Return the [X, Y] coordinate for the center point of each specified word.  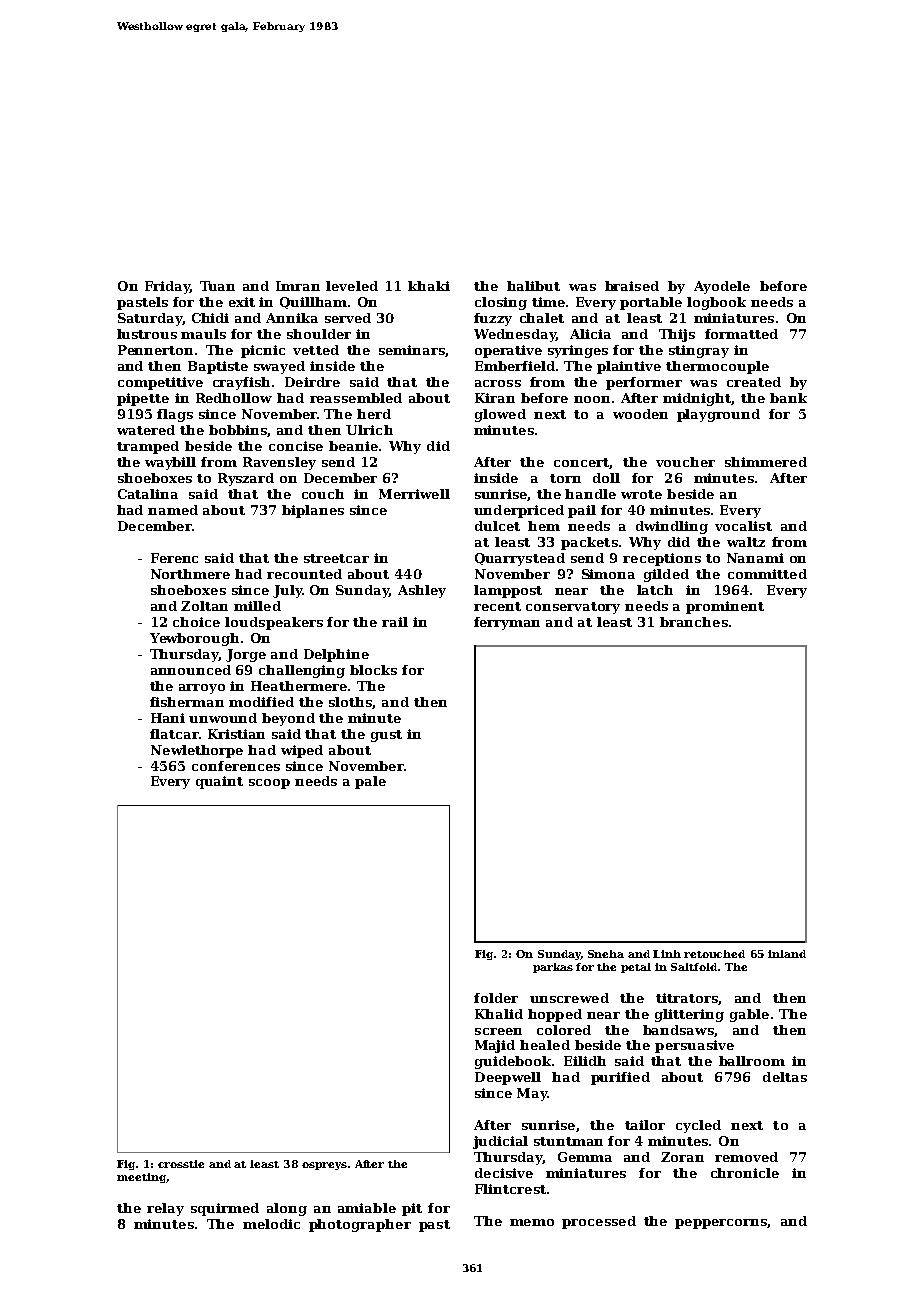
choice [196, 622]
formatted [741, 334]
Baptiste [218, 367]
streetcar [336, 558]
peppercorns [721, 1224]
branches [694, 622]
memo [532, 1222]
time [548, 302]
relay [165, 1209]
